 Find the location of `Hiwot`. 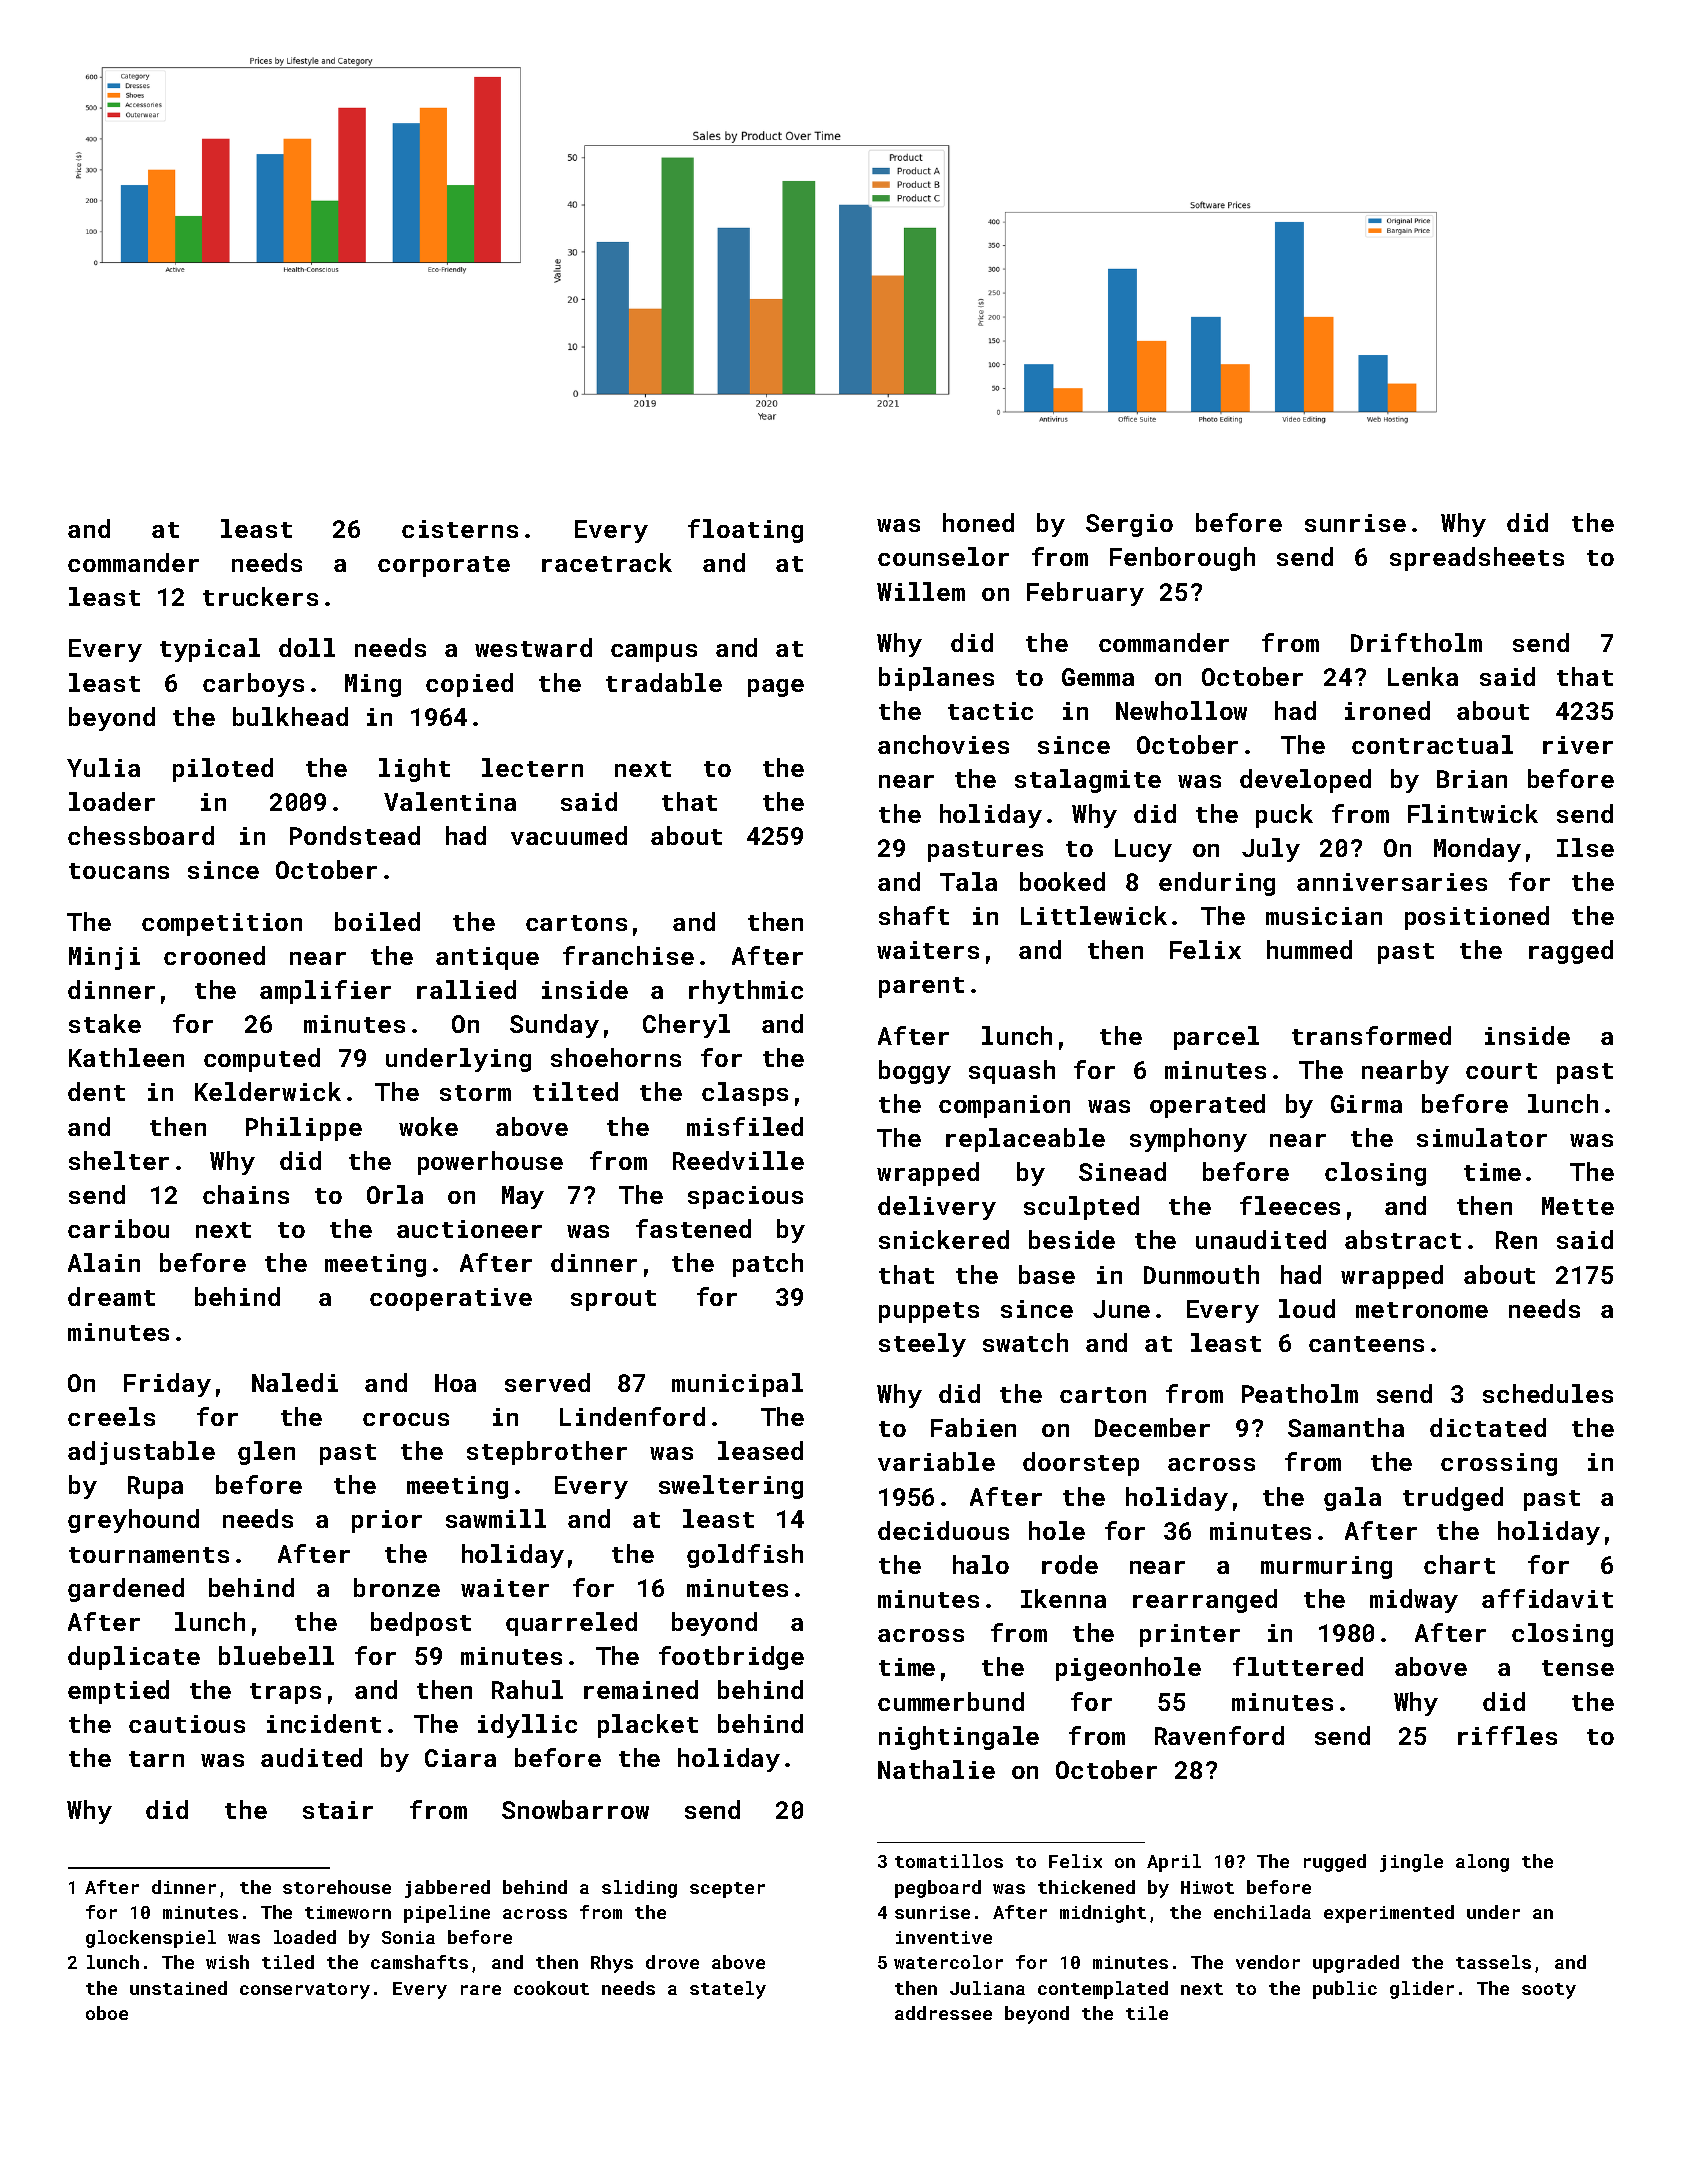

Hiwot is located at coordinates (1207, 1887).
